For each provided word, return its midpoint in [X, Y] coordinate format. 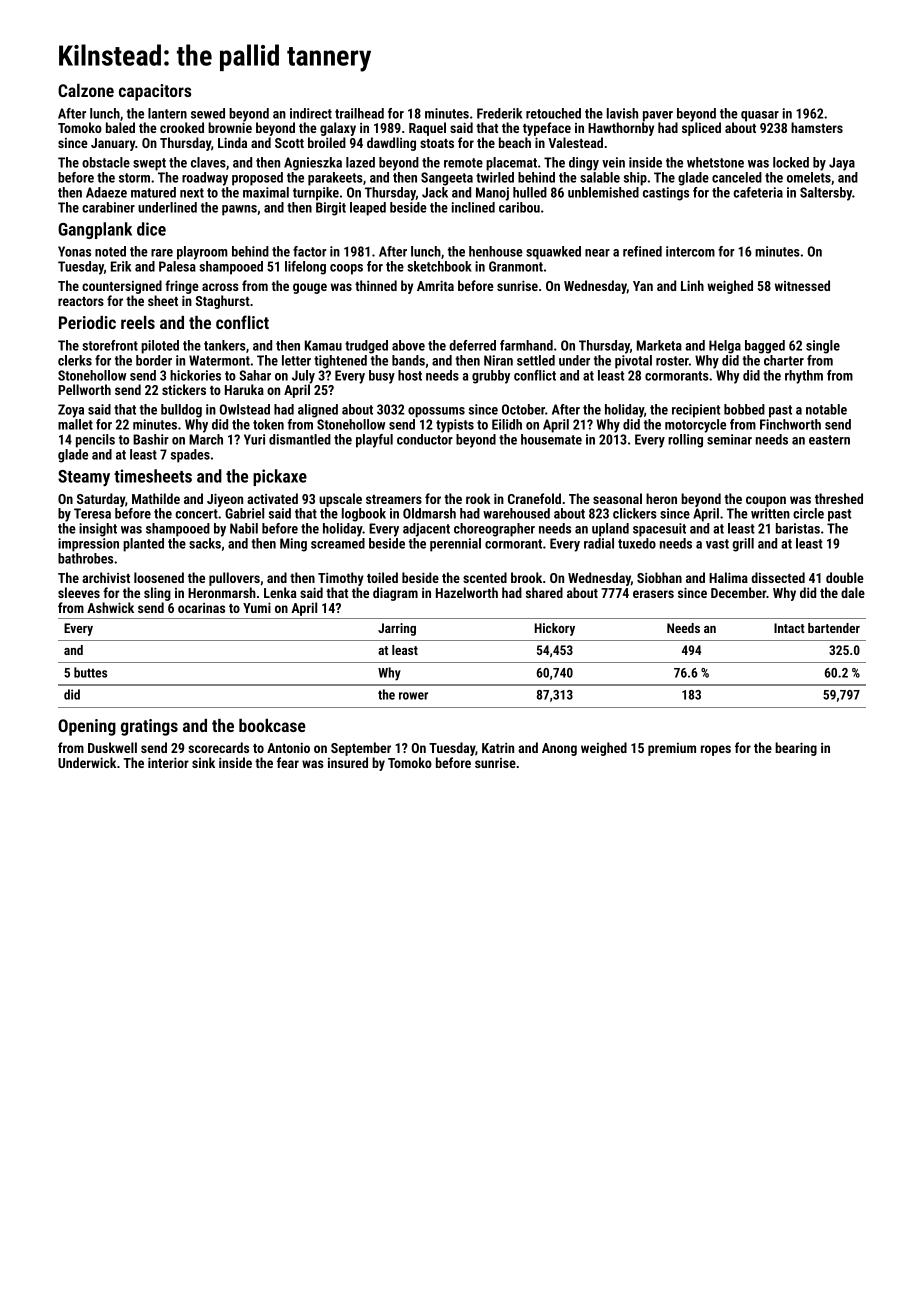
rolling [685, 441]
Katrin [498, 747]
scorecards [218, 747]
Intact [789, 628]
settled [536, 360]
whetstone [715, 162]
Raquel [427, 129]
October [523, 409]
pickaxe [280, 477]
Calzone [86, 90]
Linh [692, 285]
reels [138, 322]
